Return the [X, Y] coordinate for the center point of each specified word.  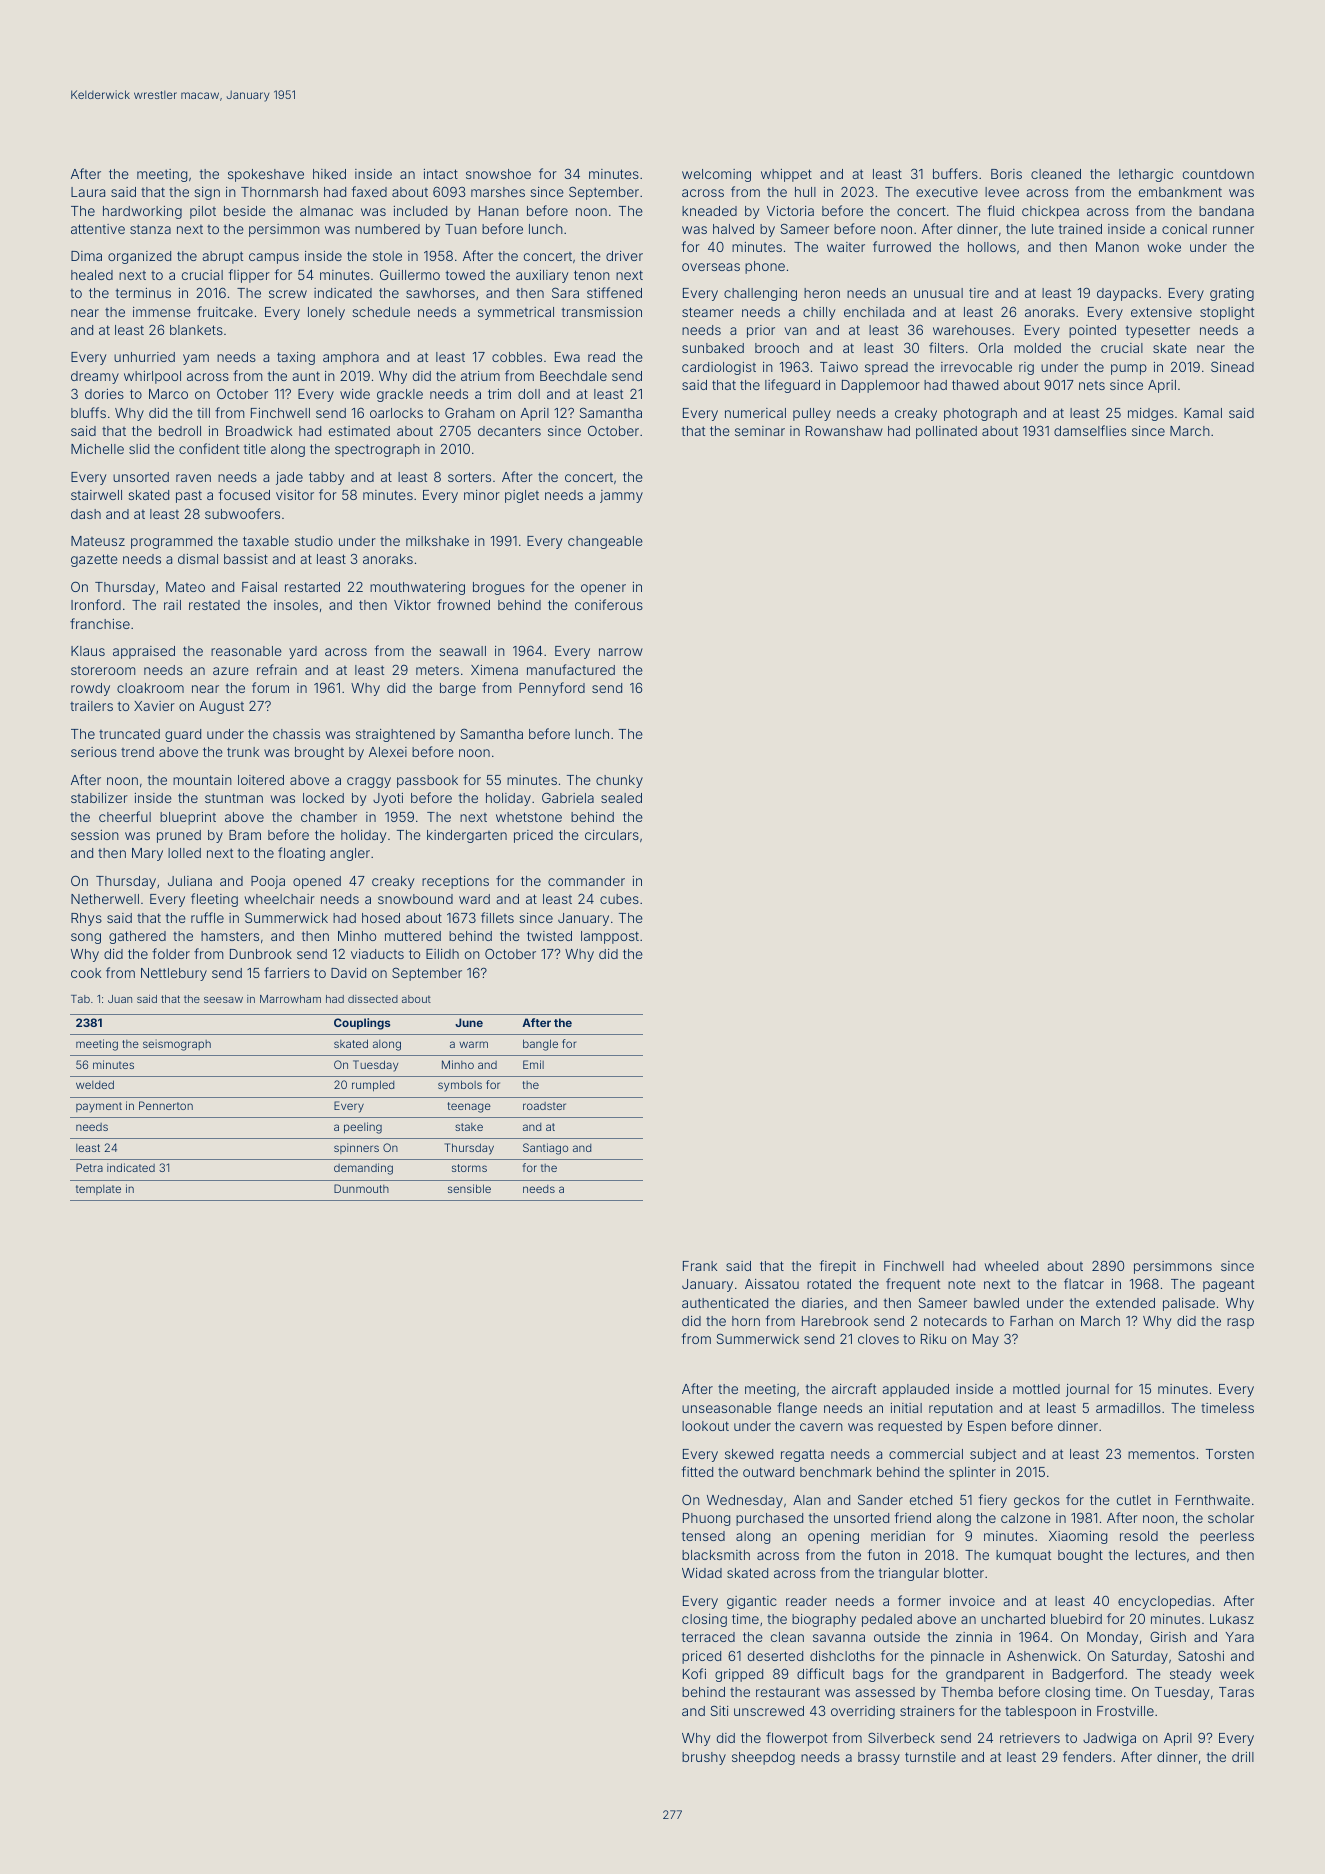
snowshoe [498, 174]
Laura [88, 192]
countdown [1218, 174]
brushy [704, 1758]
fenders [1087, 1756]
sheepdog [763, 1758]
